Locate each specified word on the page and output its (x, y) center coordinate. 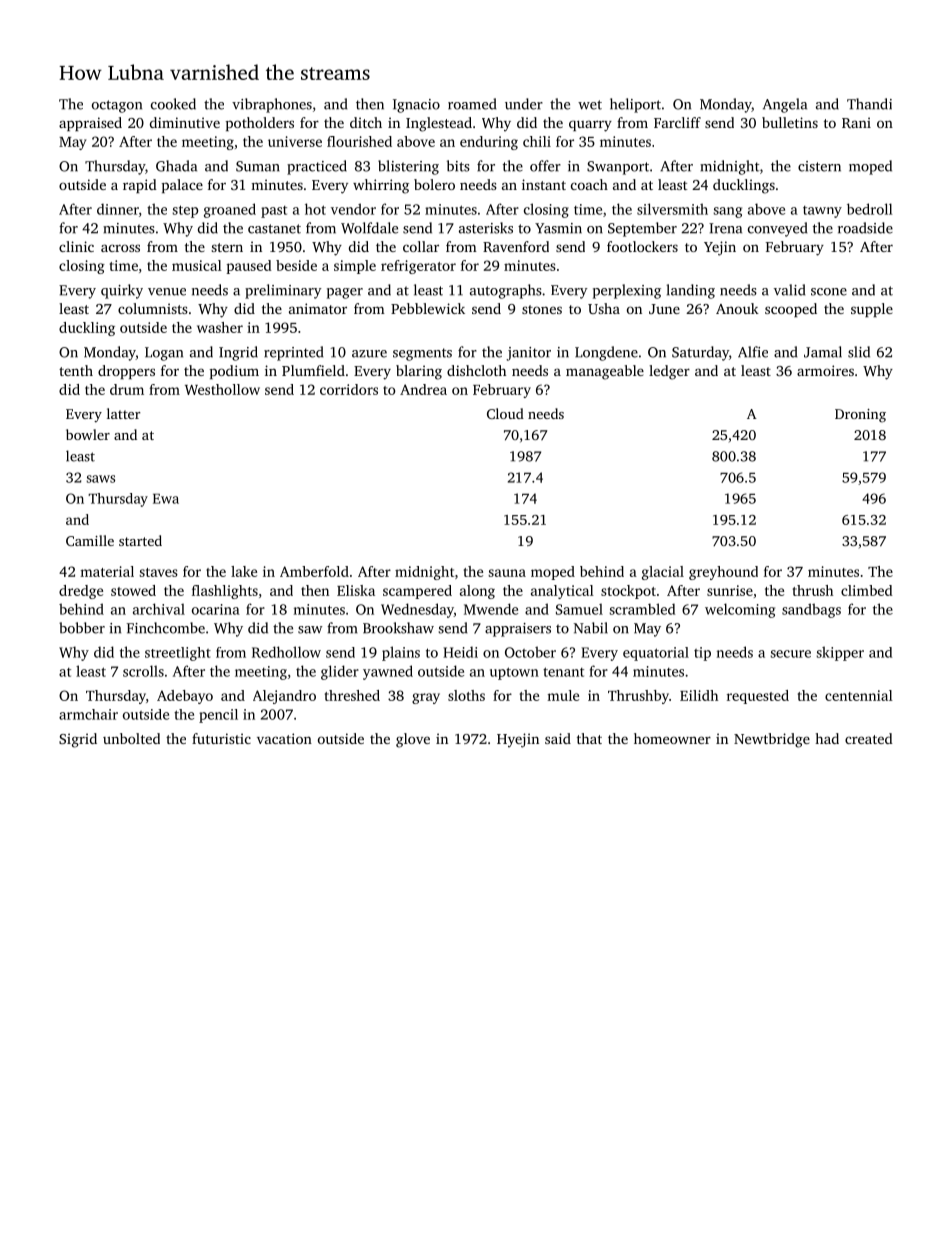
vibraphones (272, 105)
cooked (173, 104)
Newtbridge (772, 740)
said (558, 738)
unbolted (131, 738)
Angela (785, 105)
